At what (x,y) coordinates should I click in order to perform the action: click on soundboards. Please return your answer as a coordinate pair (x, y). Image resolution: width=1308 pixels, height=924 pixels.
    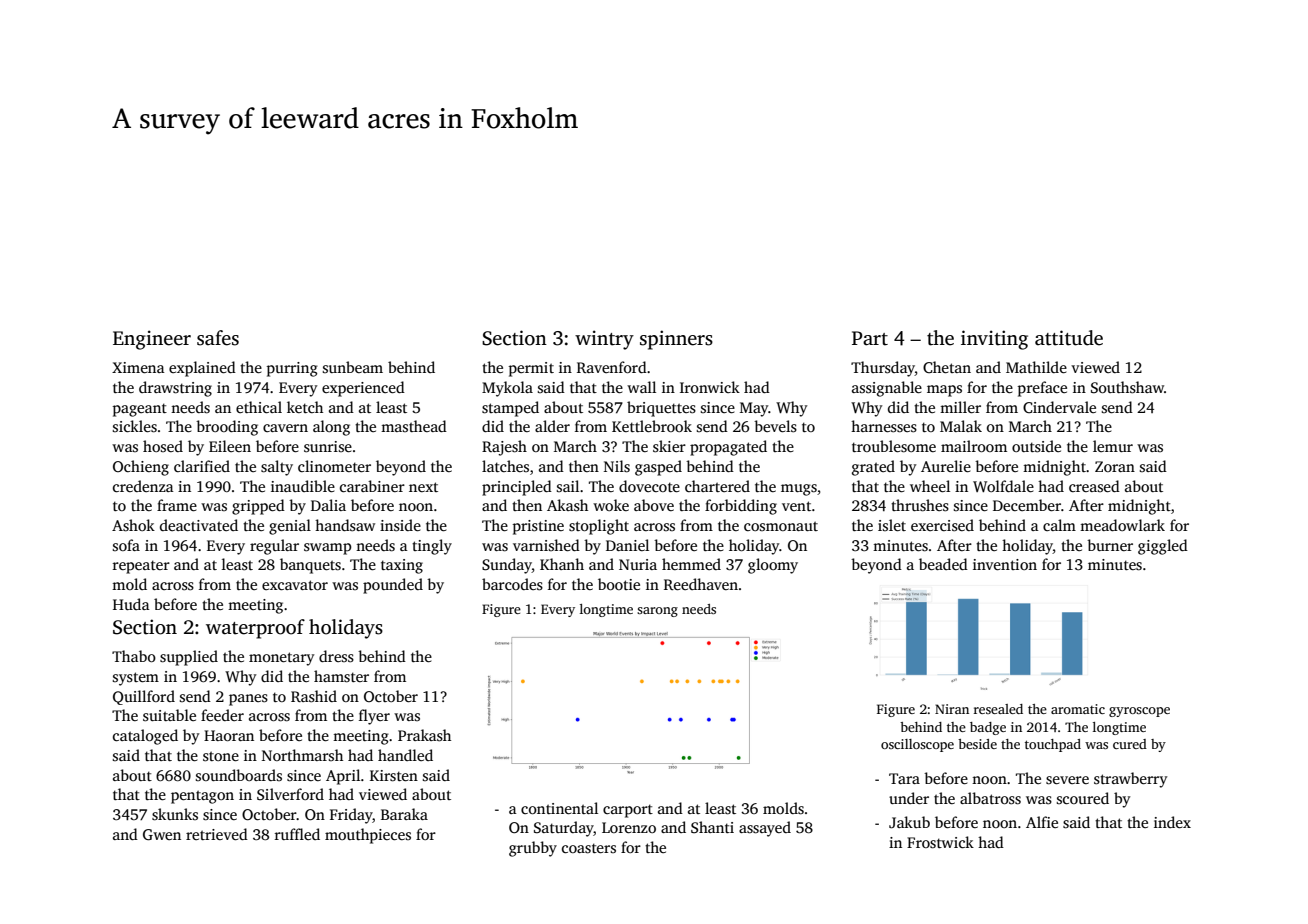
    Looking at the image, I should click on (239, 775).
